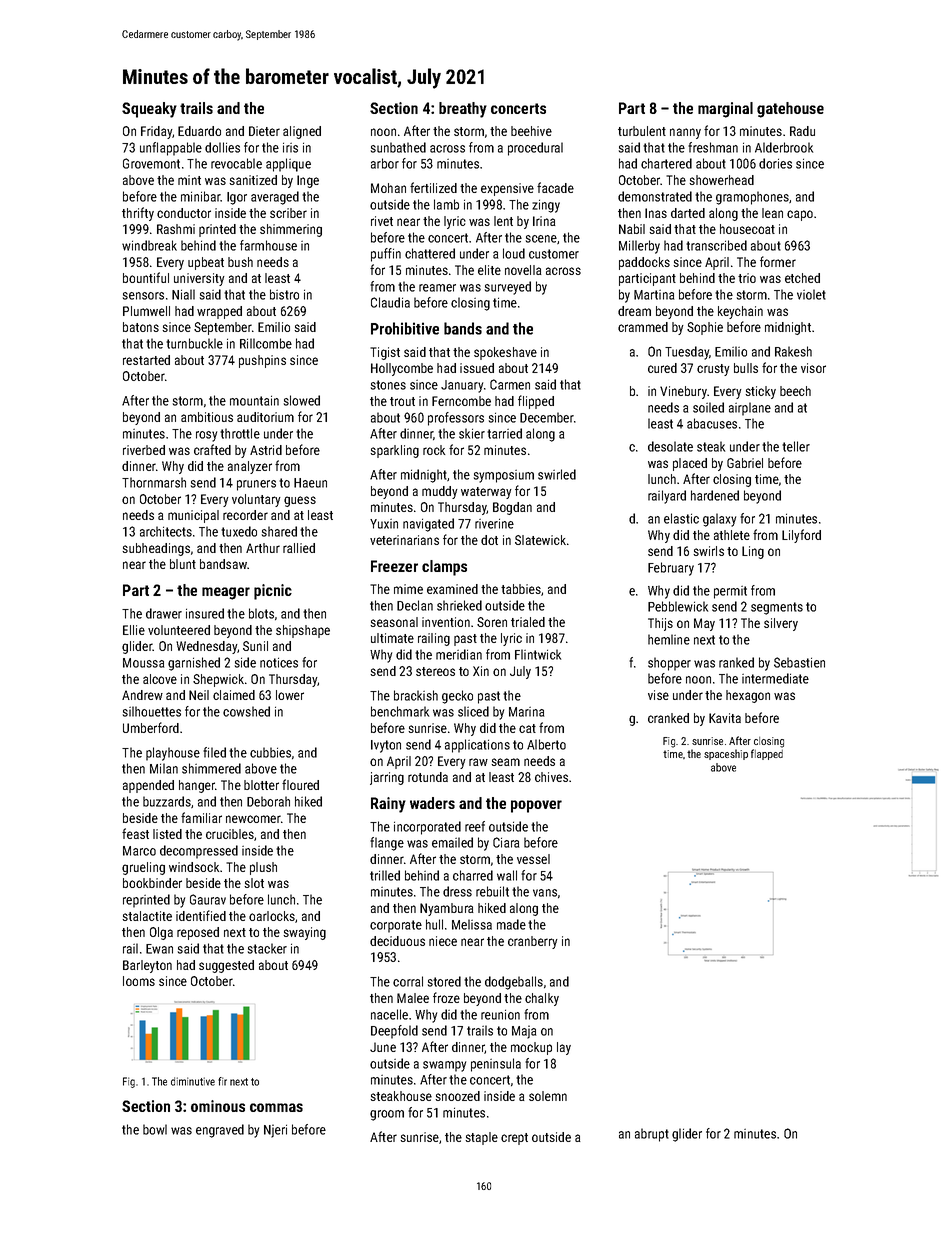  What do you see at coordinates (790, 110) in the screenshot?
I see `gatehouse` at bounding box center [790, 110].
